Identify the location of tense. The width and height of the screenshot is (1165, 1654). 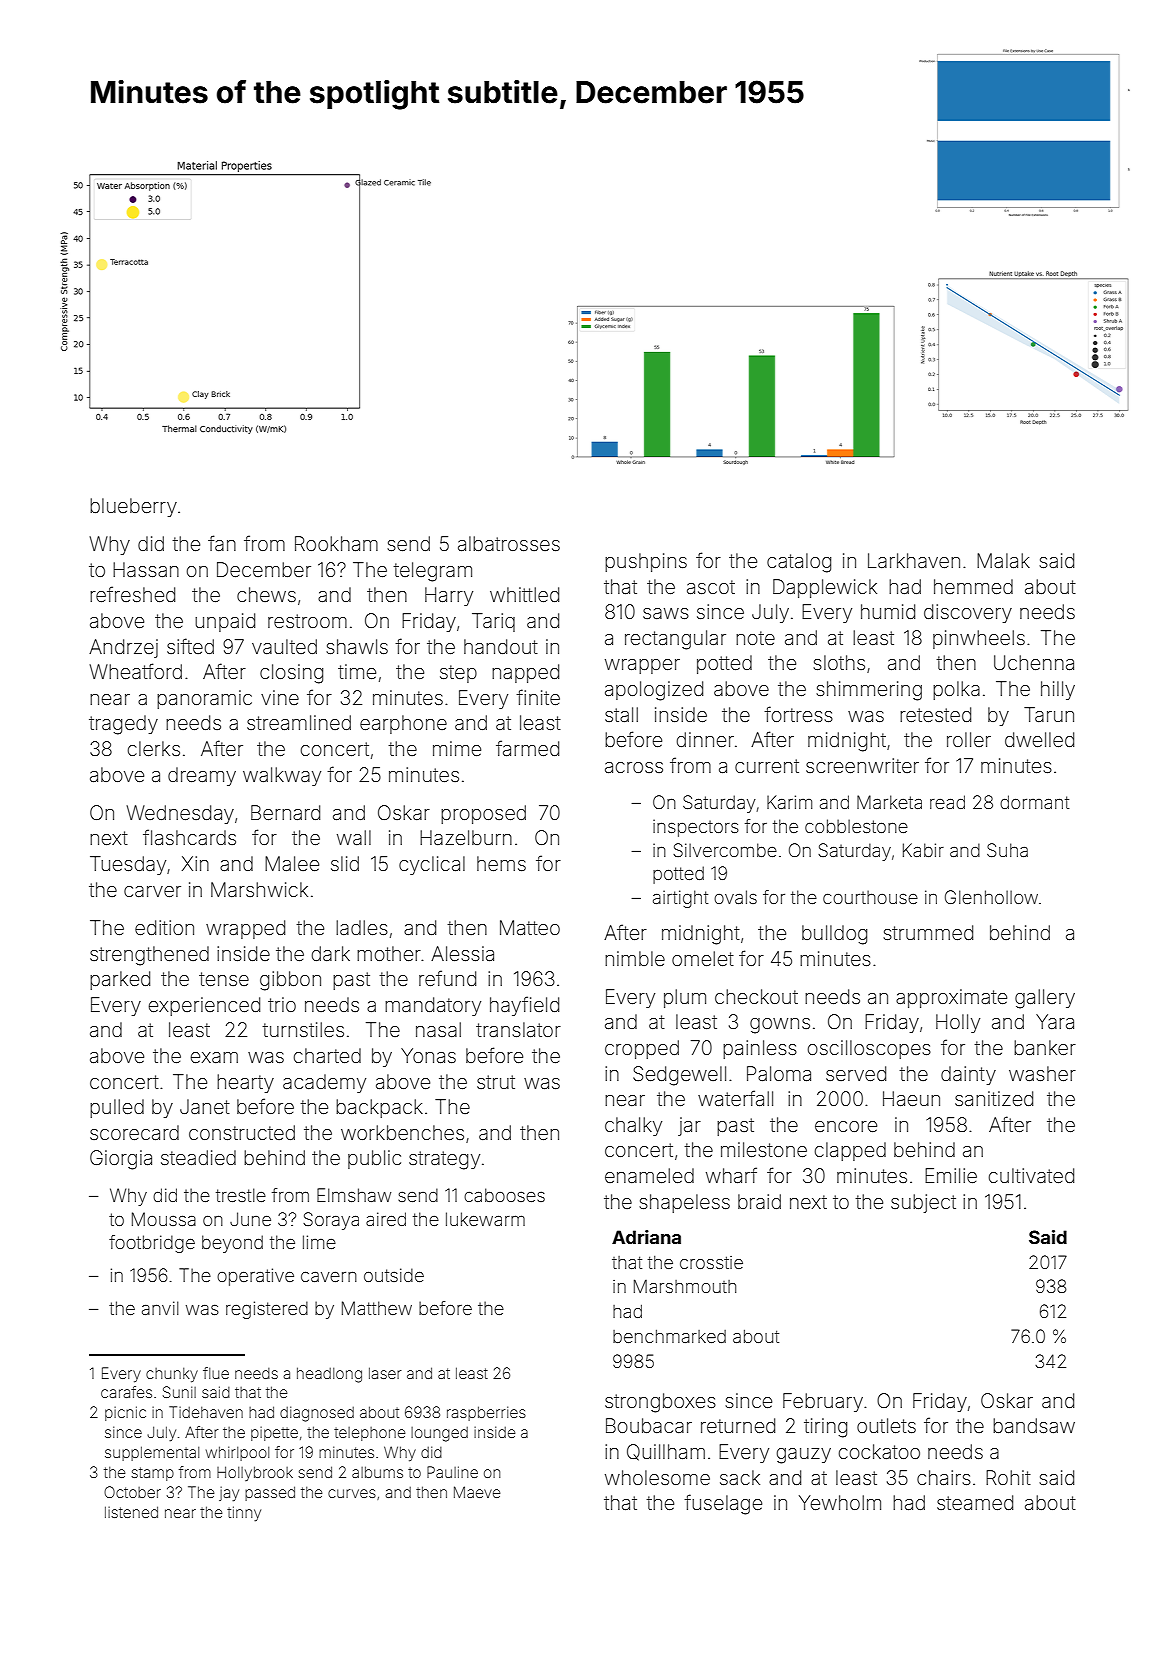
(224, 979).
